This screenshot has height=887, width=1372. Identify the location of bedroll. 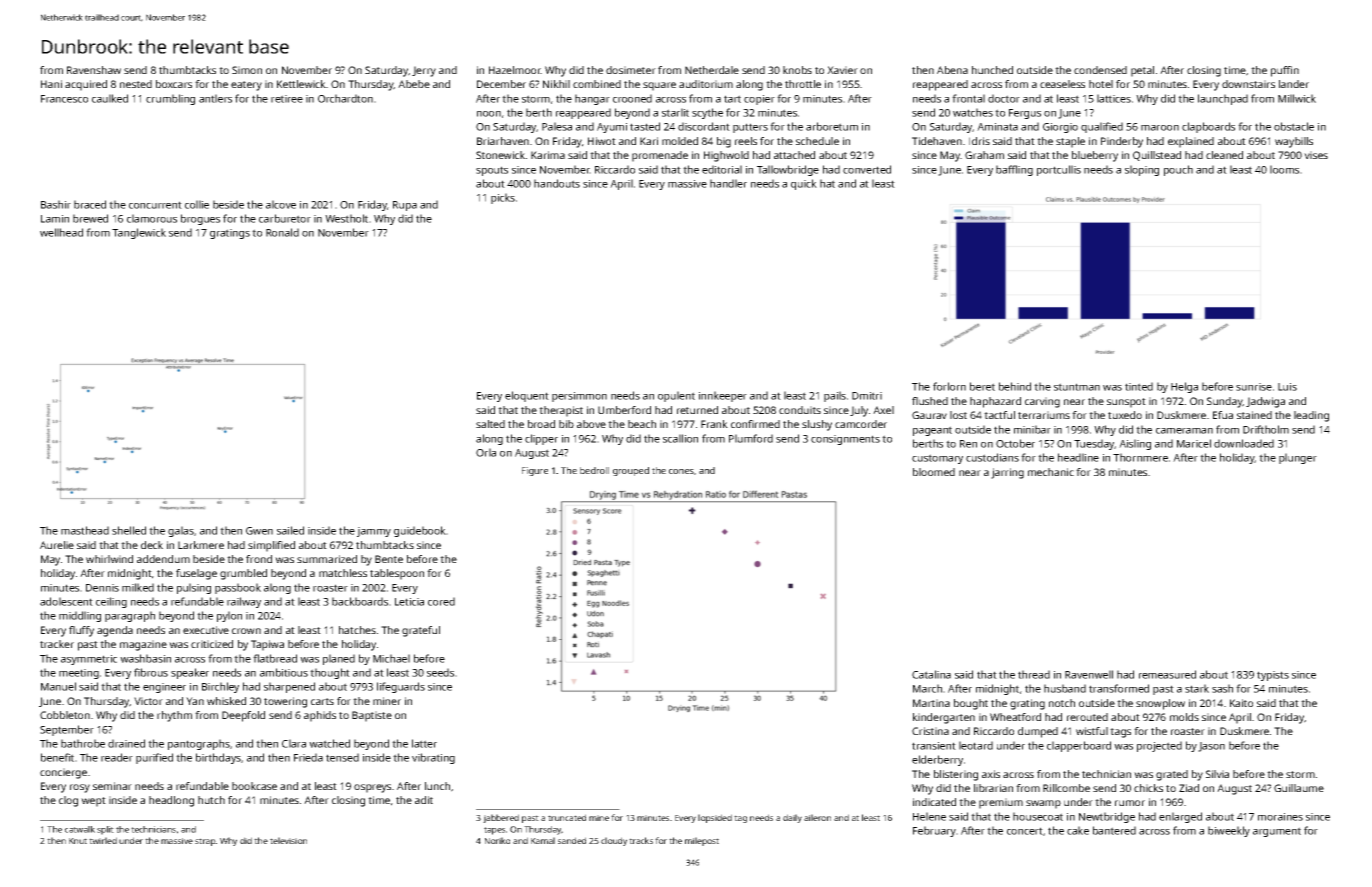
(594, 470).
